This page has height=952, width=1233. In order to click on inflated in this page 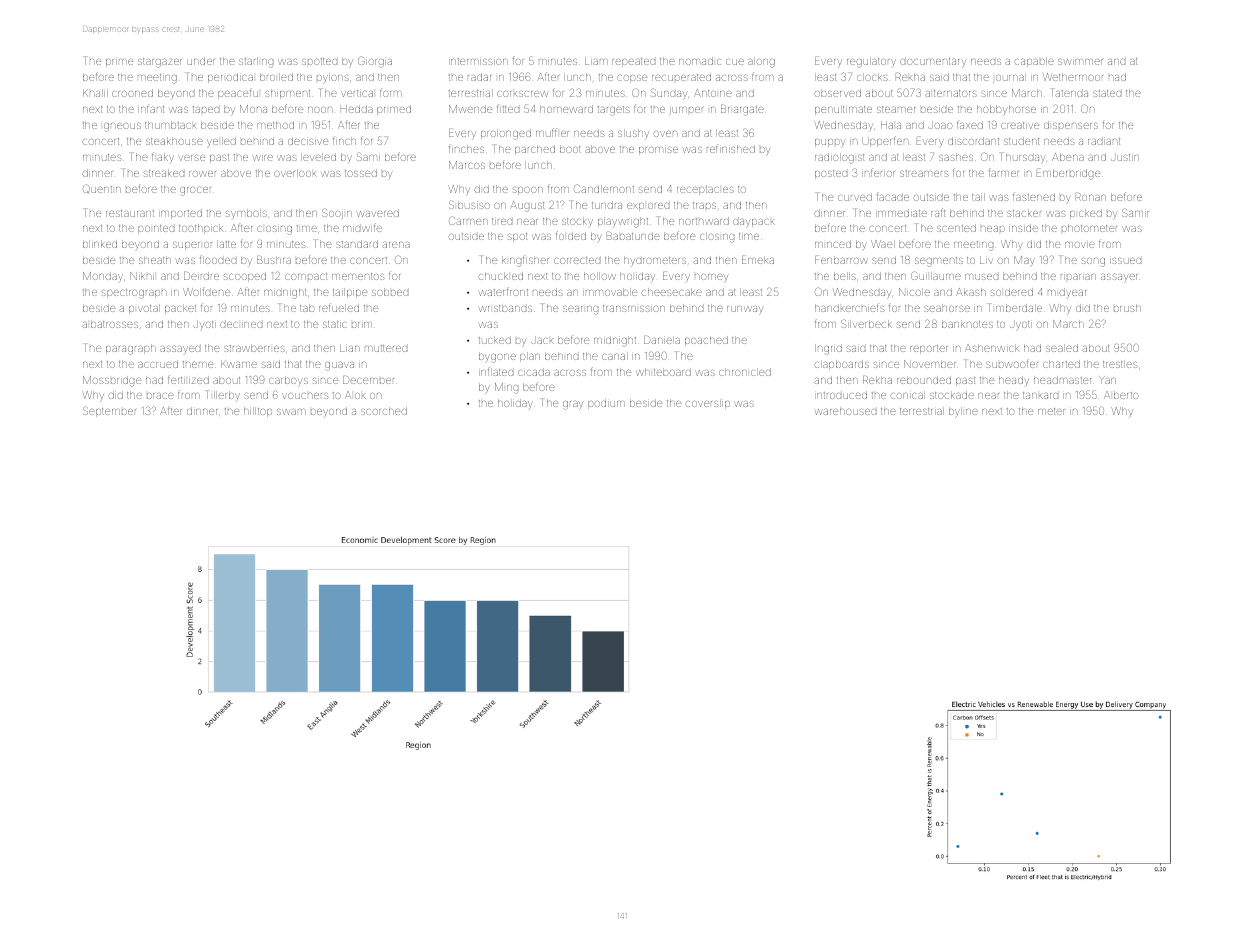, I will do `click(496, 371)`.
